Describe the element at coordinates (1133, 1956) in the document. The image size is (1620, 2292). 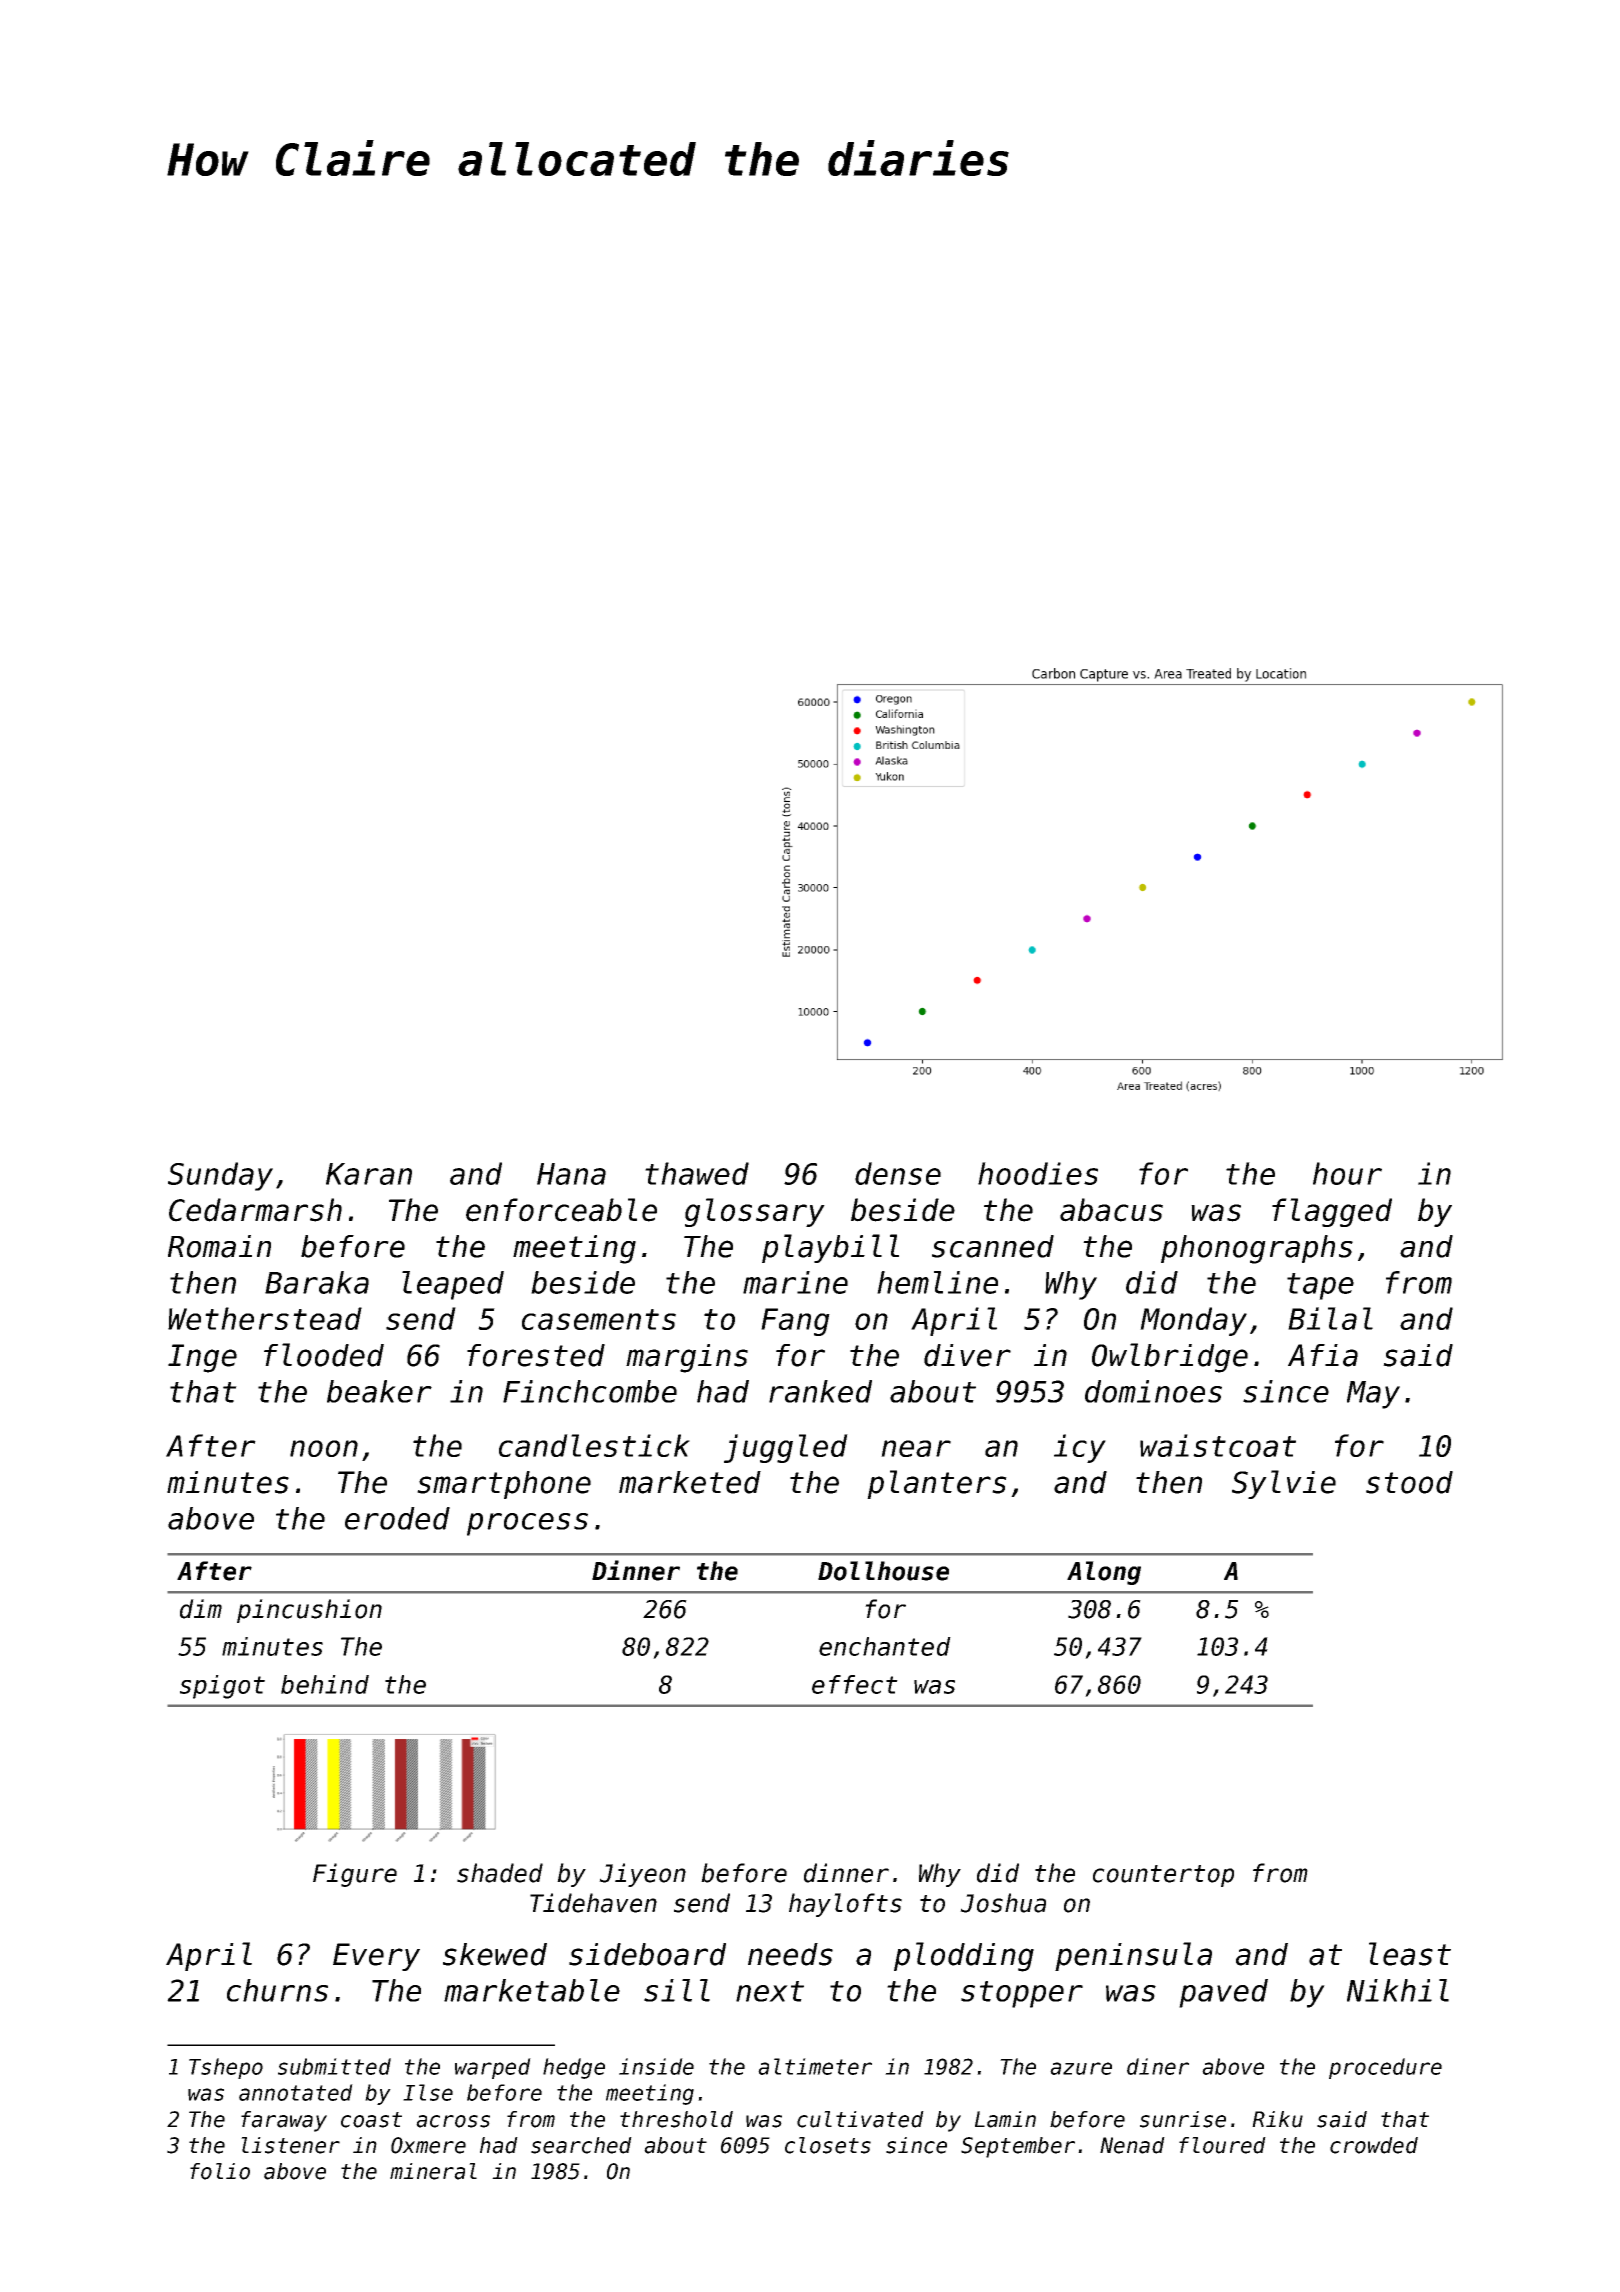
I see `peninsula` at that location.
